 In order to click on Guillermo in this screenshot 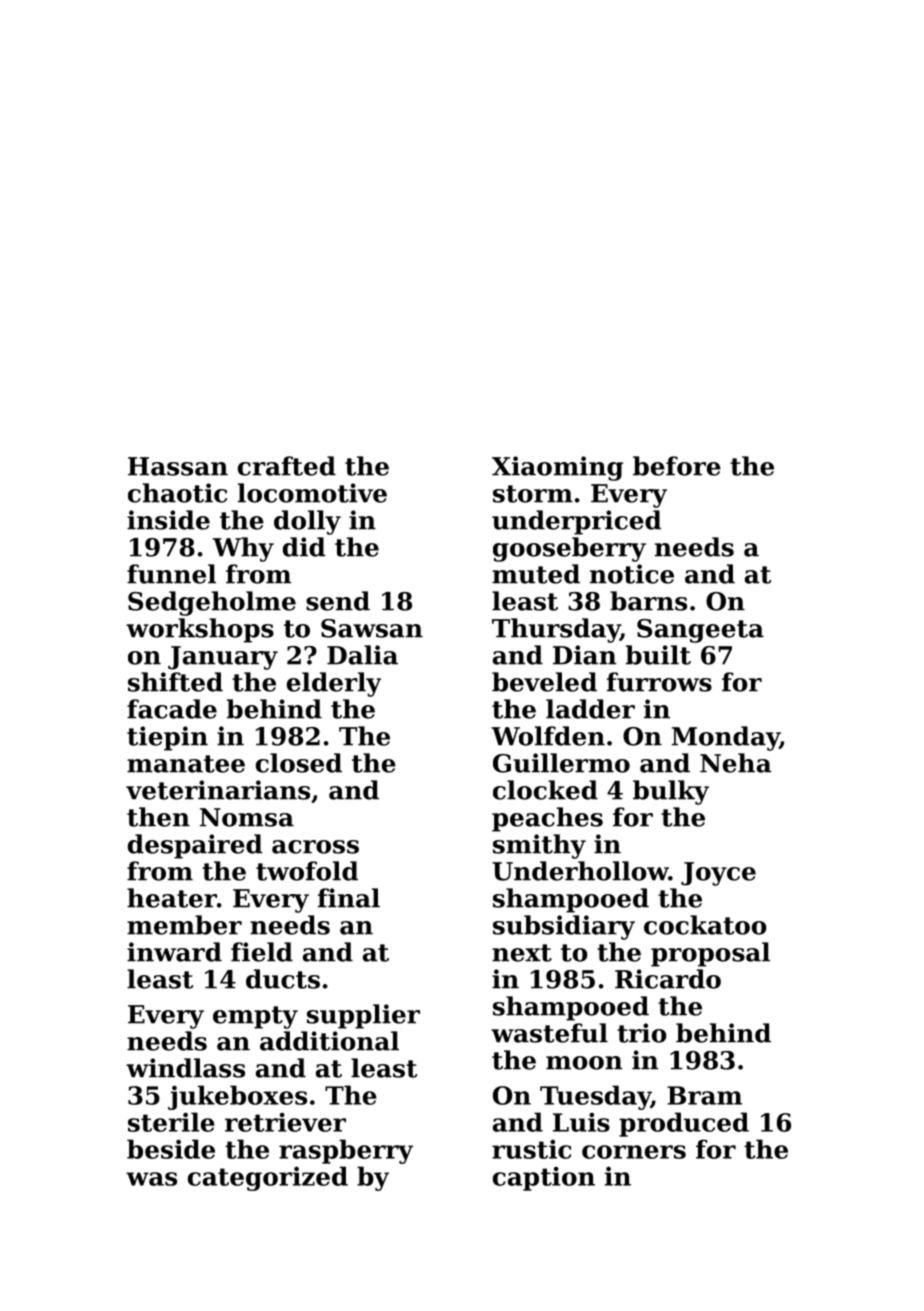, I will do `click(561, 763)`.
